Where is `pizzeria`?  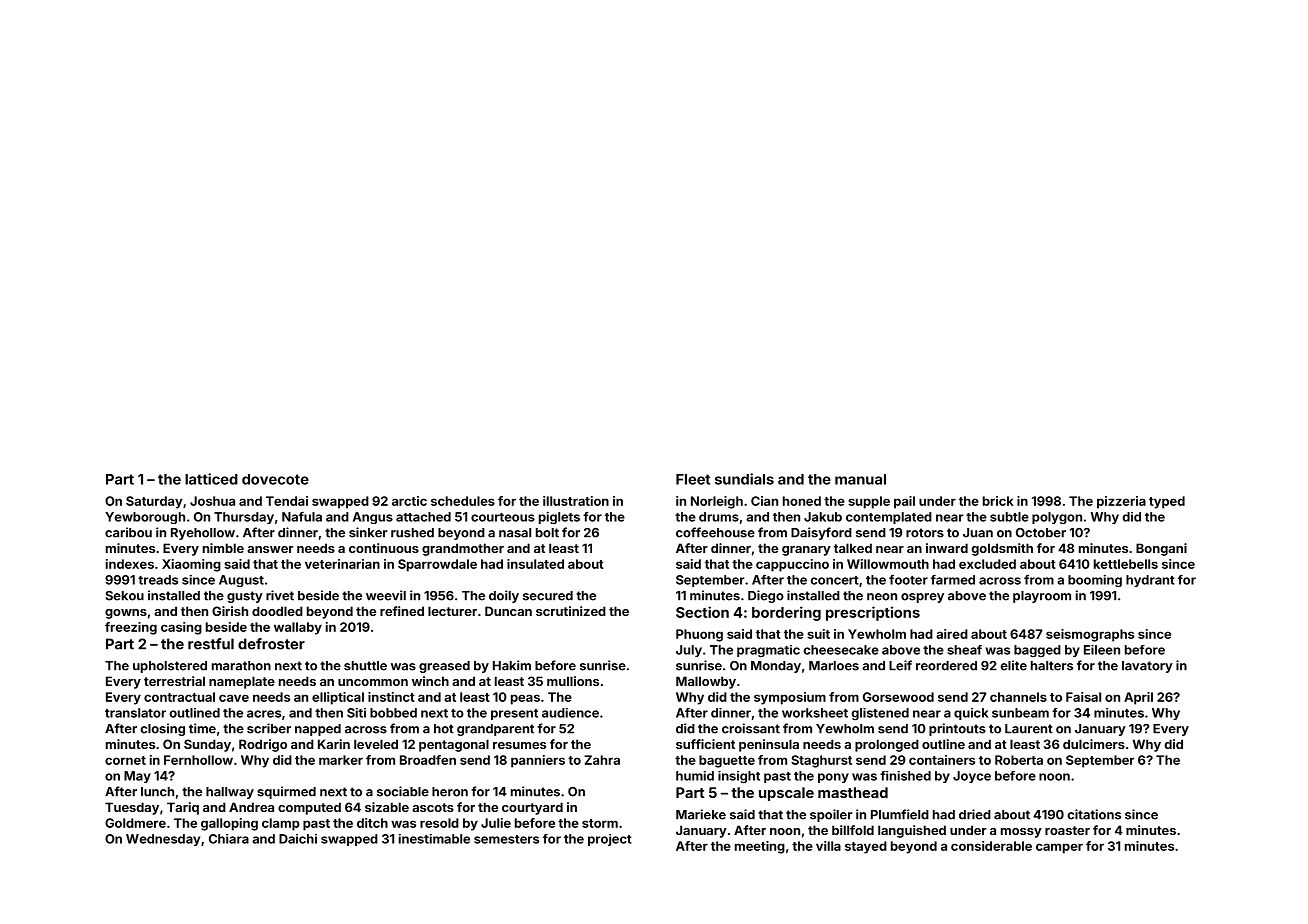 pizzeria is located at coordinates (1121, 502).
